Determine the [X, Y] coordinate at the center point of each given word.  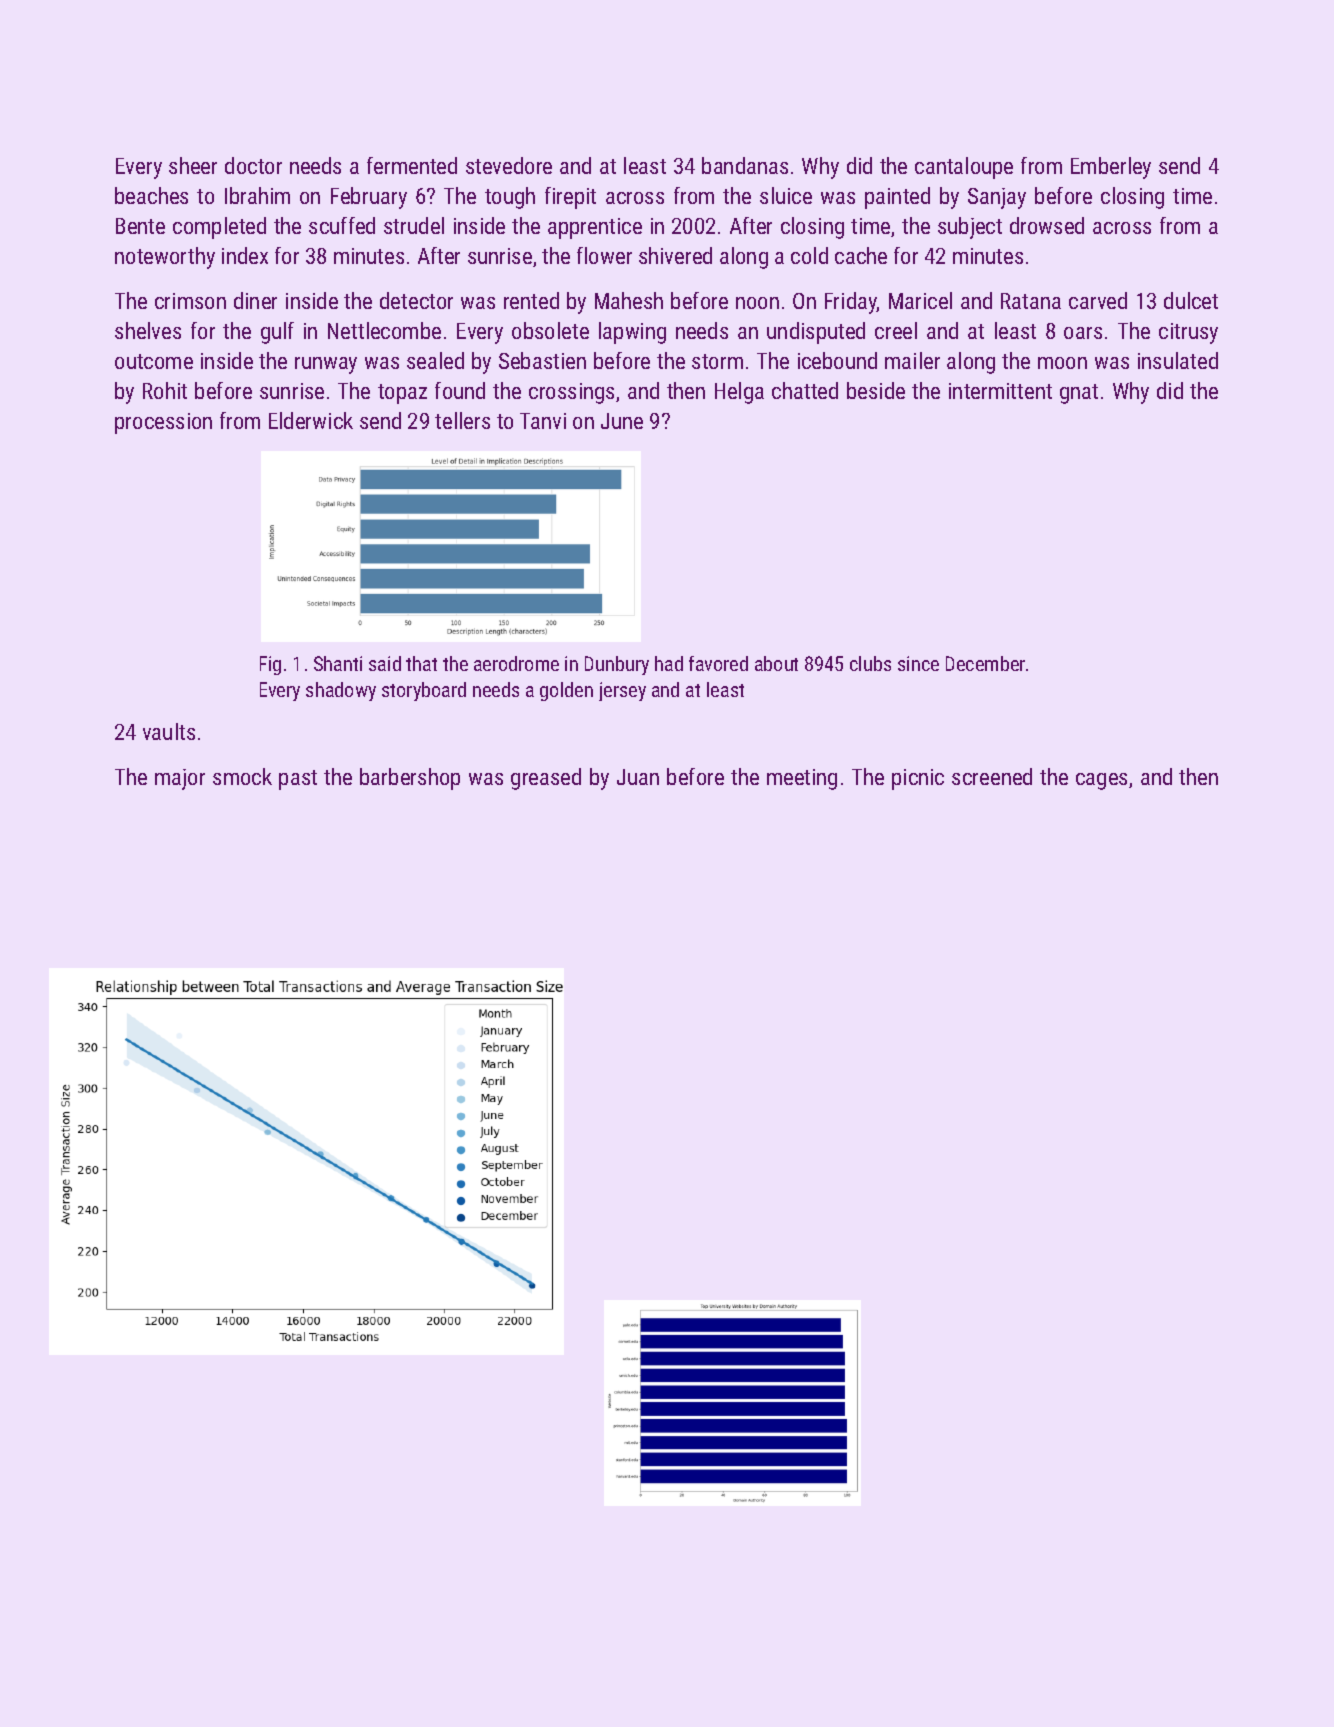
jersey [622, 691]
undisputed [816, 333]
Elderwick [311, 420]
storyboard [424, 691]
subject [970, 228]
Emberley [1111, 168]
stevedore [509, 165]
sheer [193, 165]
